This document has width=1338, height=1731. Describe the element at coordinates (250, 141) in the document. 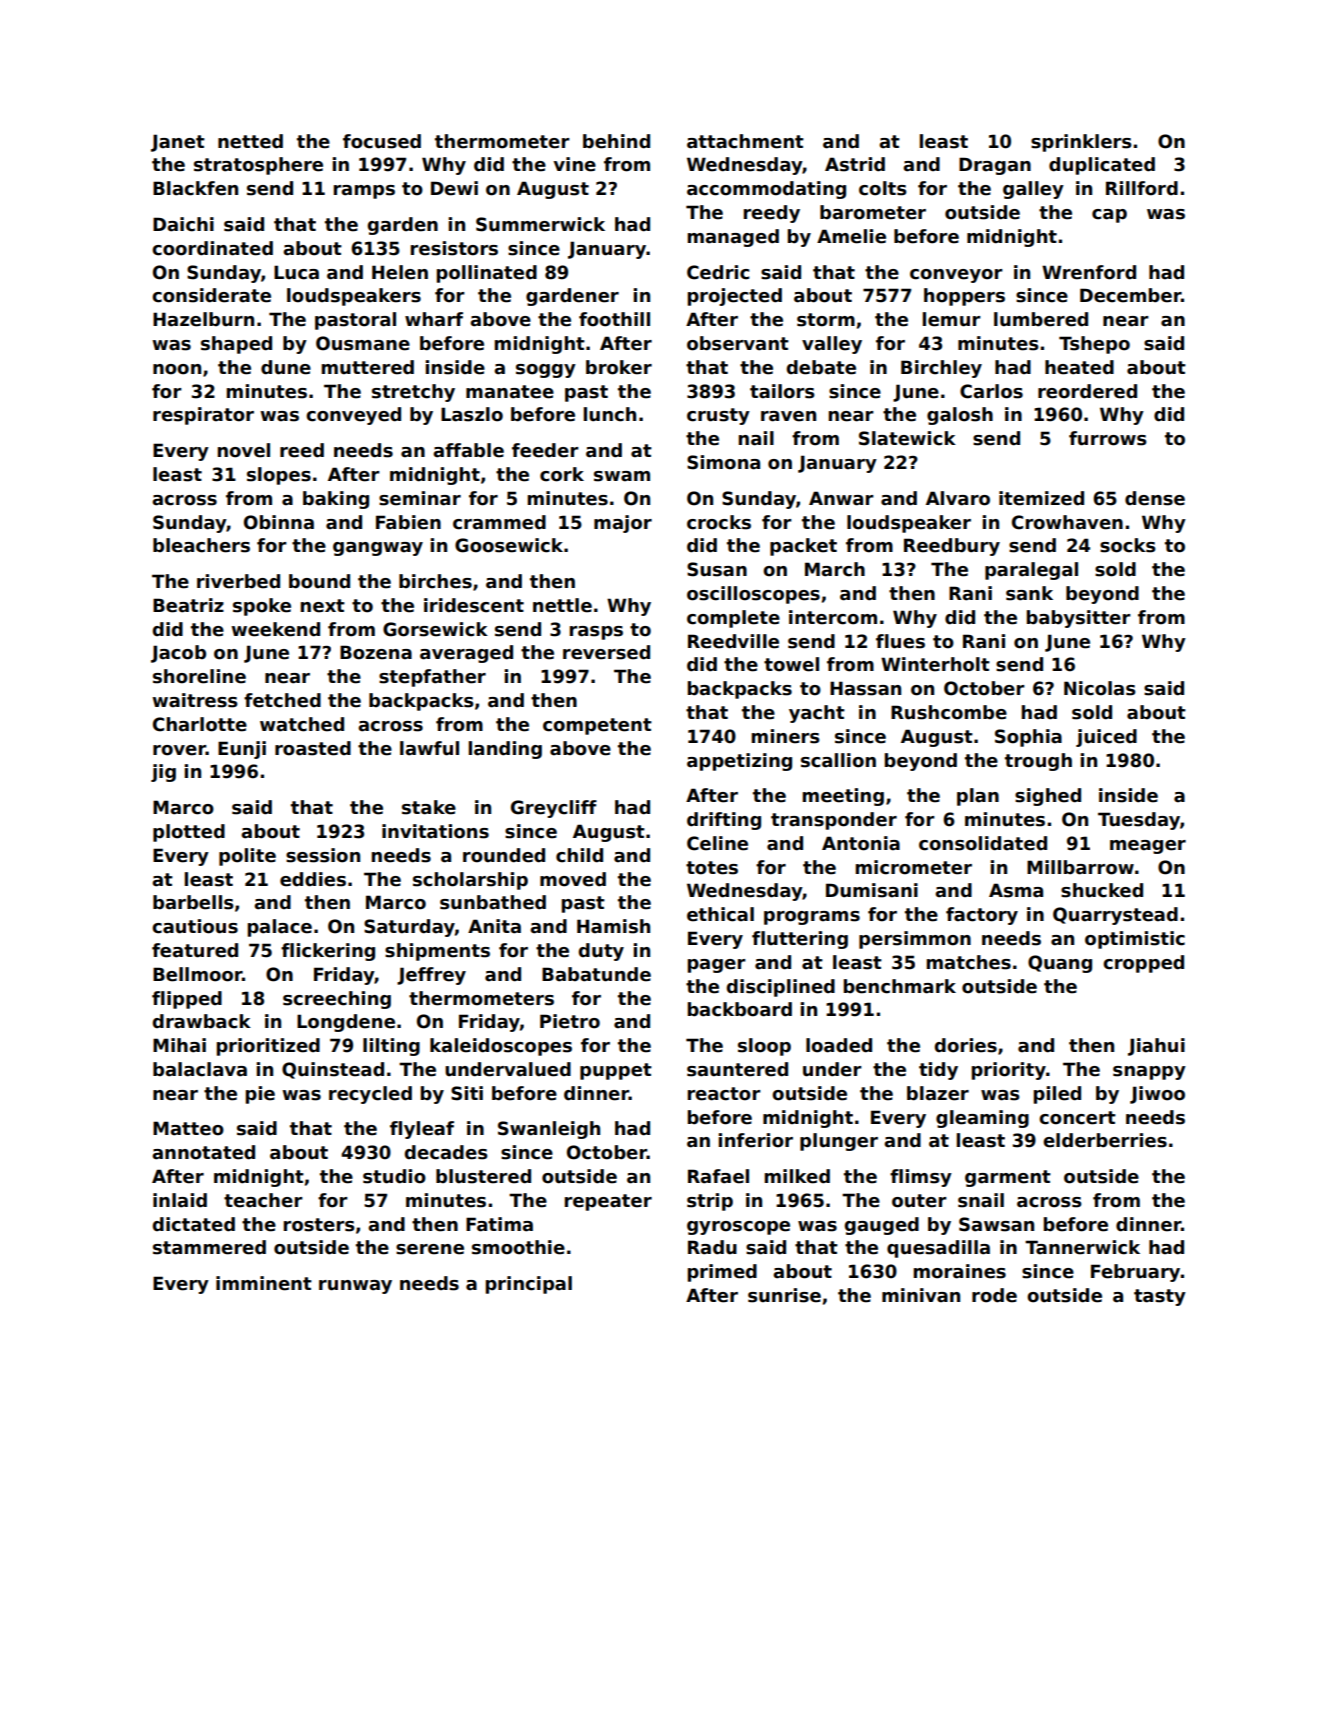

I see `netted` at that location.
